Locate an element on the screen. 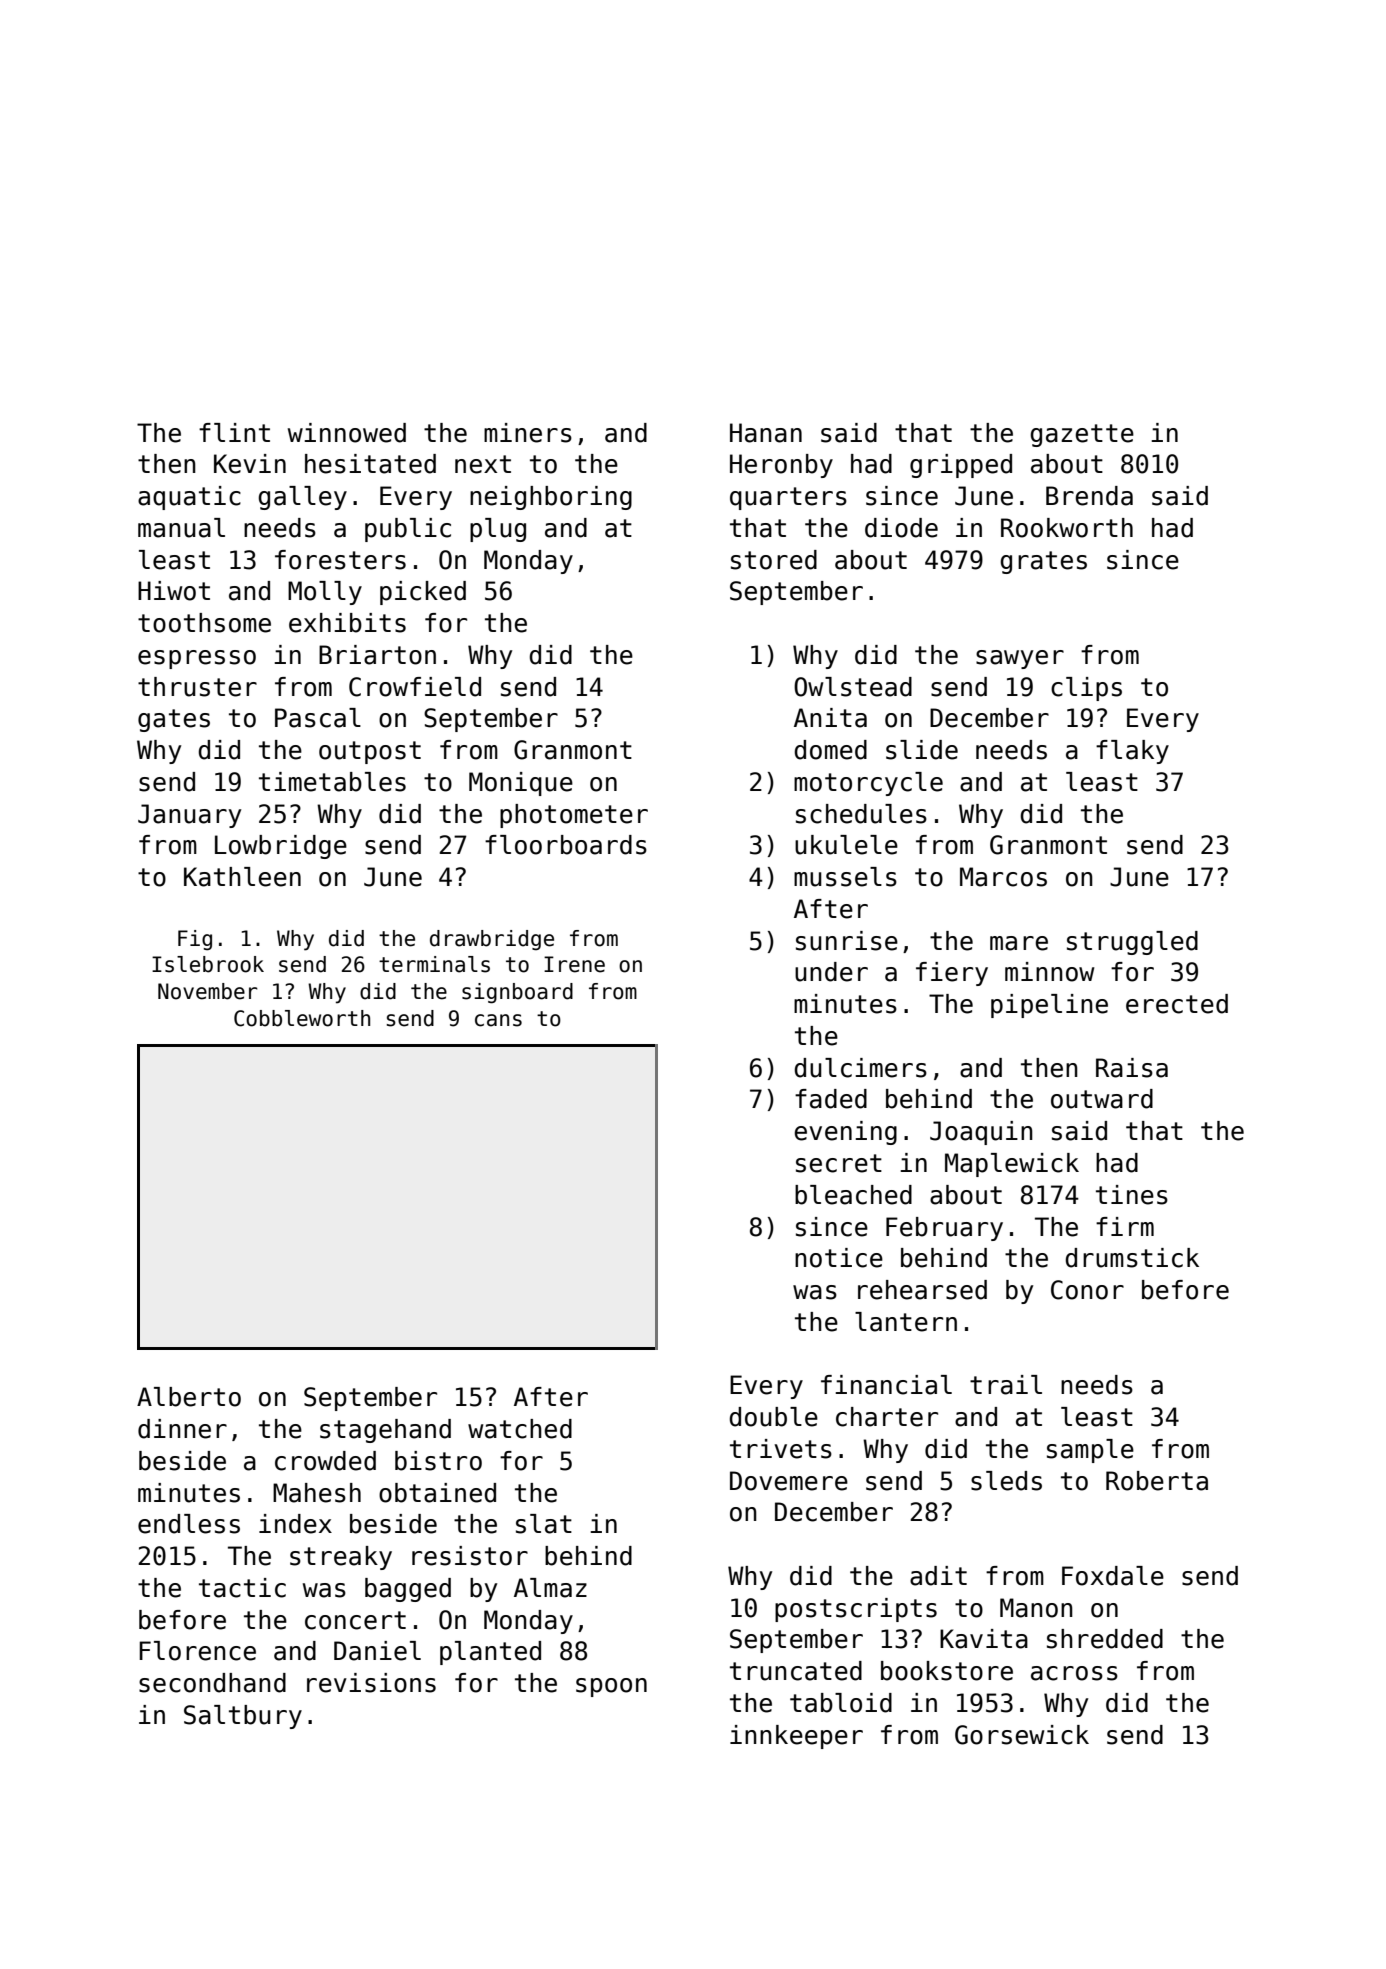 The image size is (1386, 1969). miners is located at coordinates (528, 433).
